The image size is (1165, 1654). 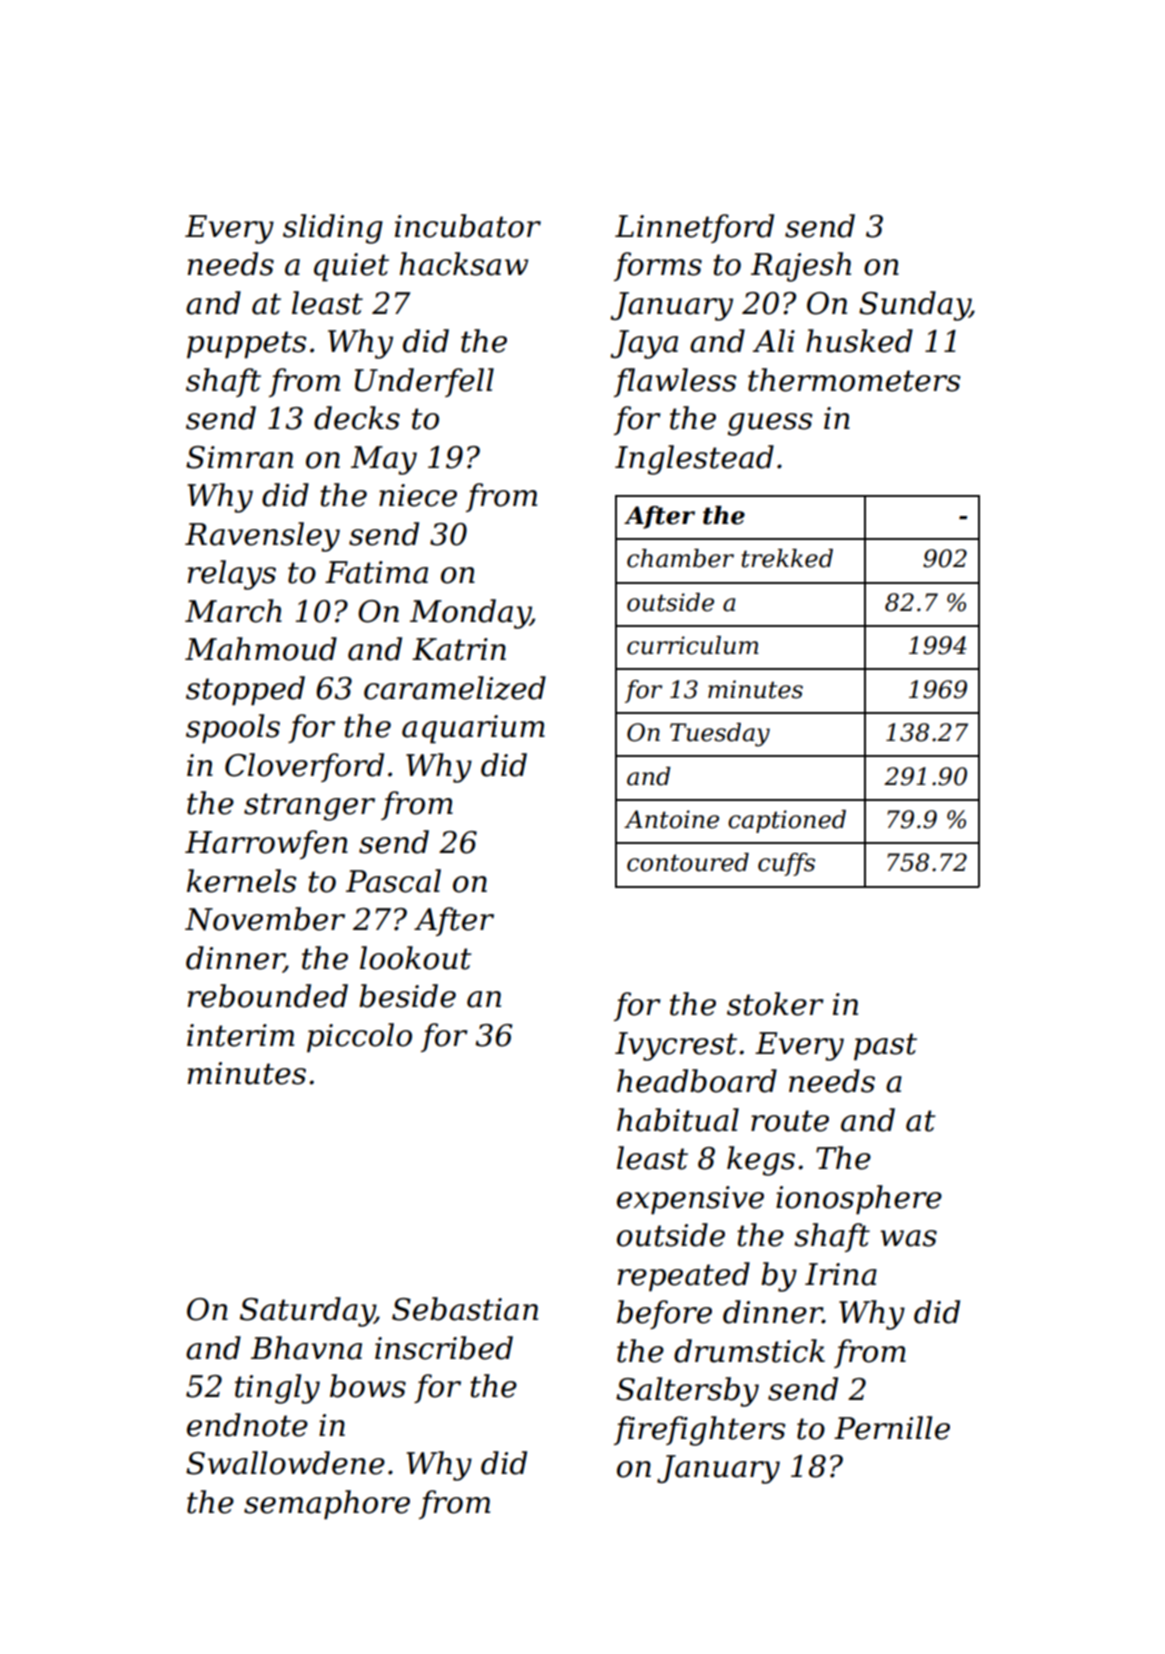 I want to click on Pernille, so click(x=892, y=1428).
